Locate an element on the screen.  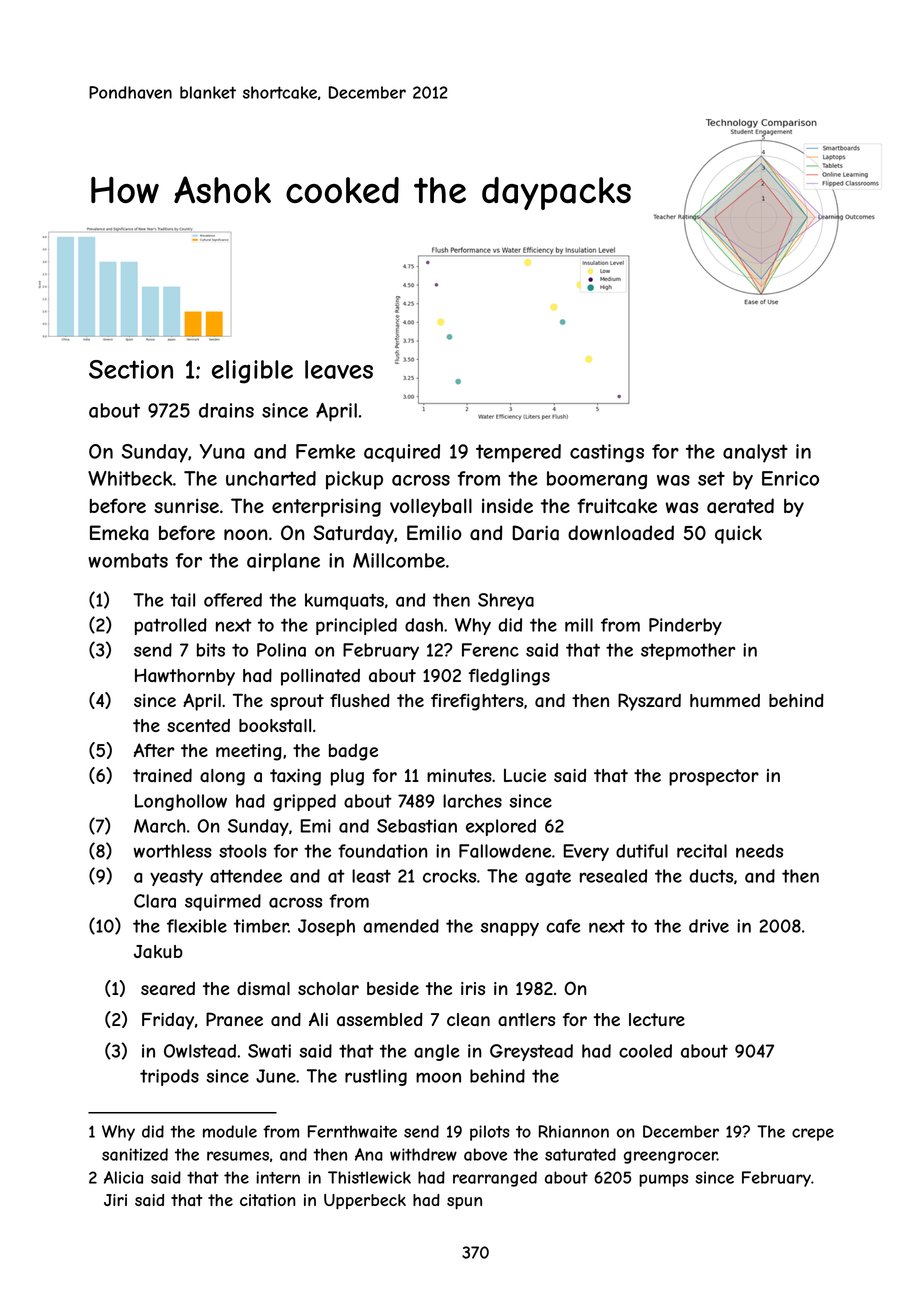
analyst is located at coordinates (755, 453).
